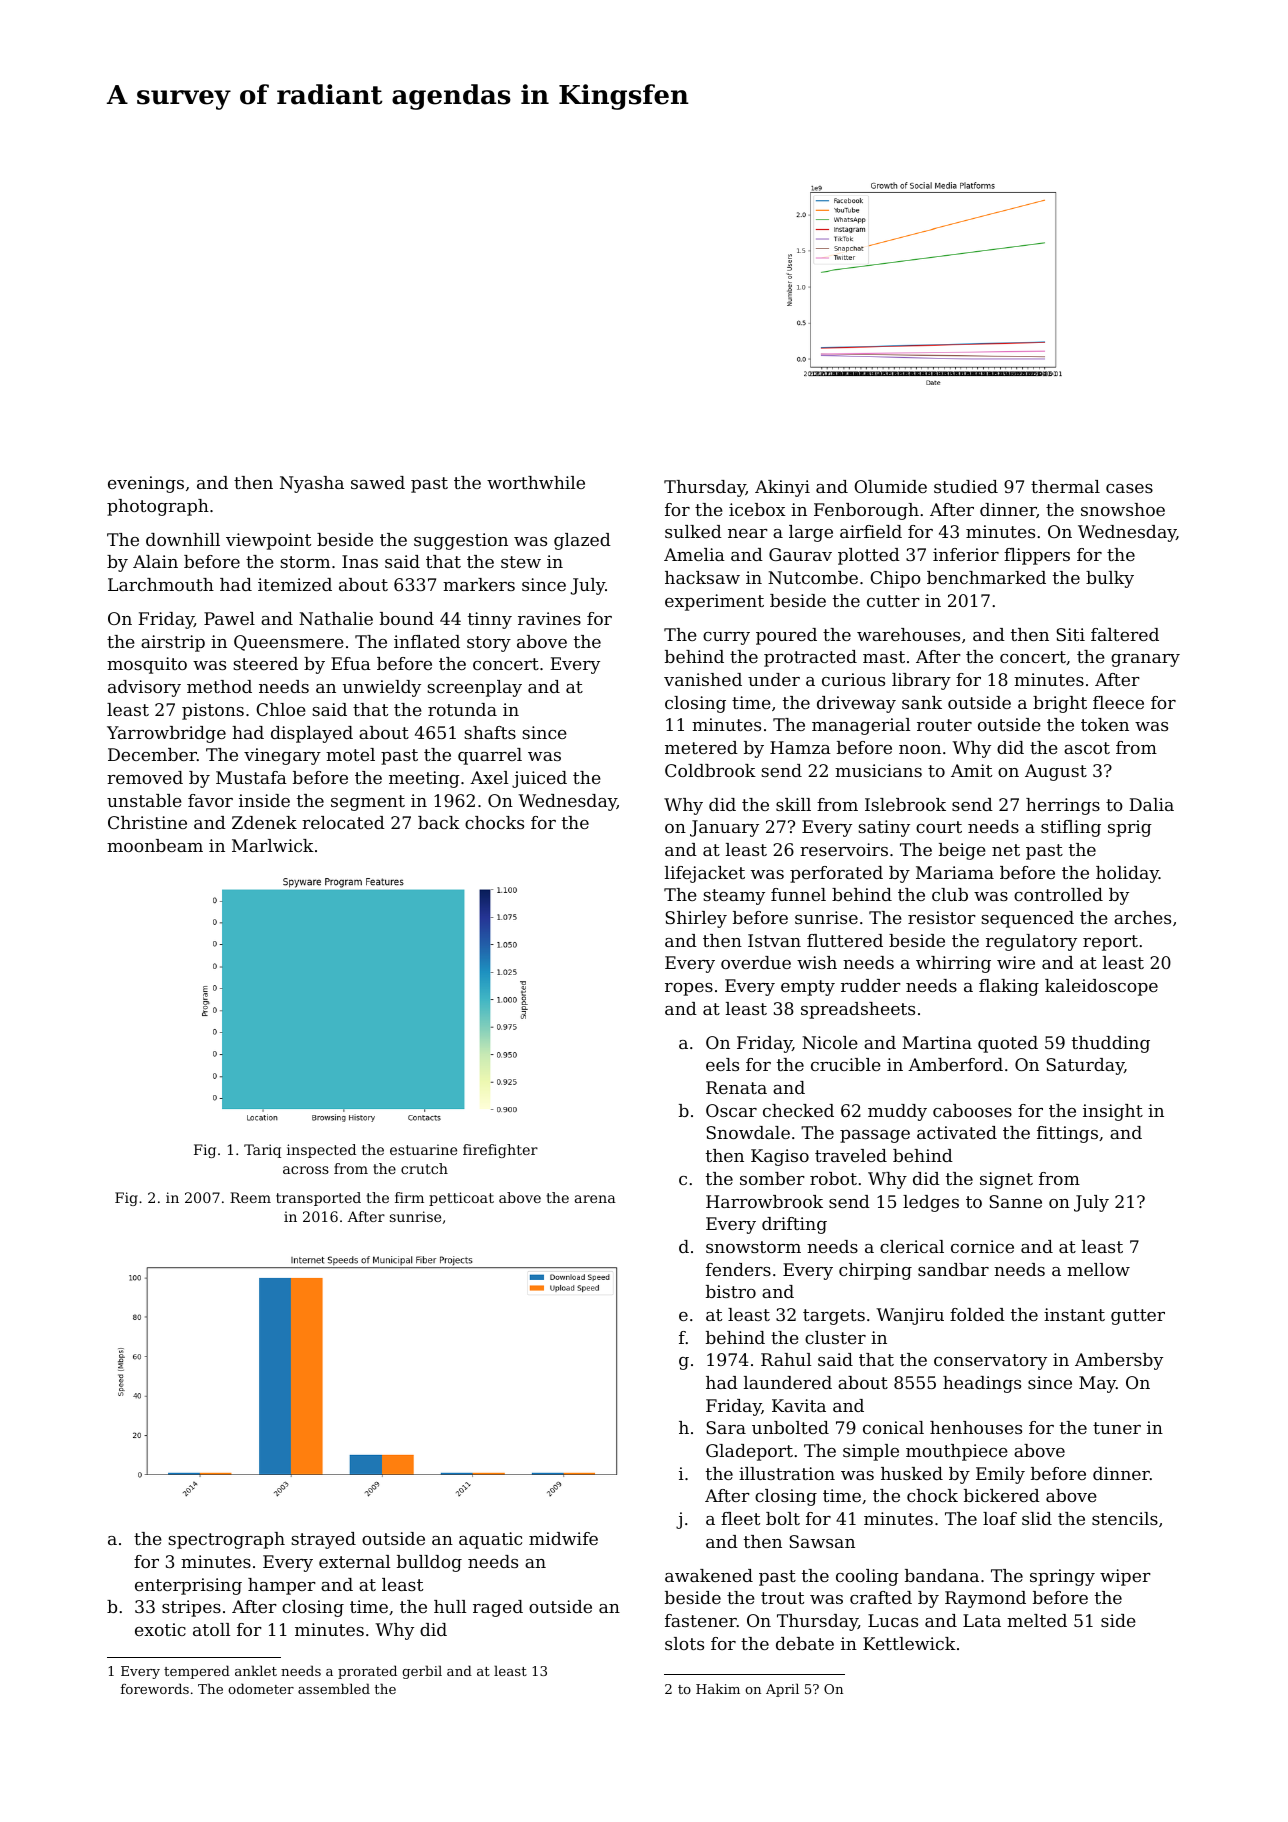 The image size is (1288, 1822). Describe the element at coordinates (262, 1151) in the screenshot. I see `Tariq` at that location.
